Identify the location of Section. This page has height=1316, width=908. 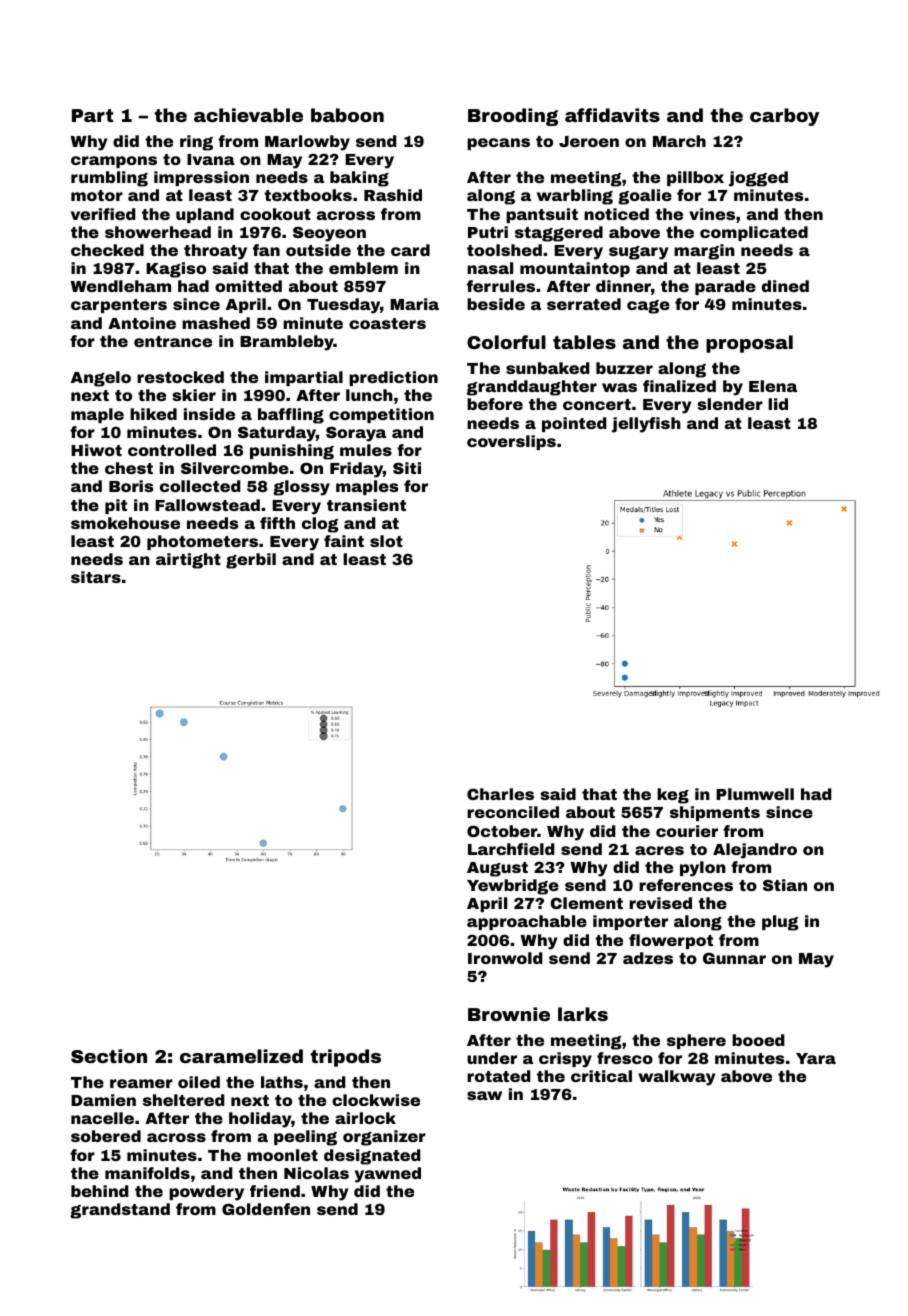
(109, 1056).
